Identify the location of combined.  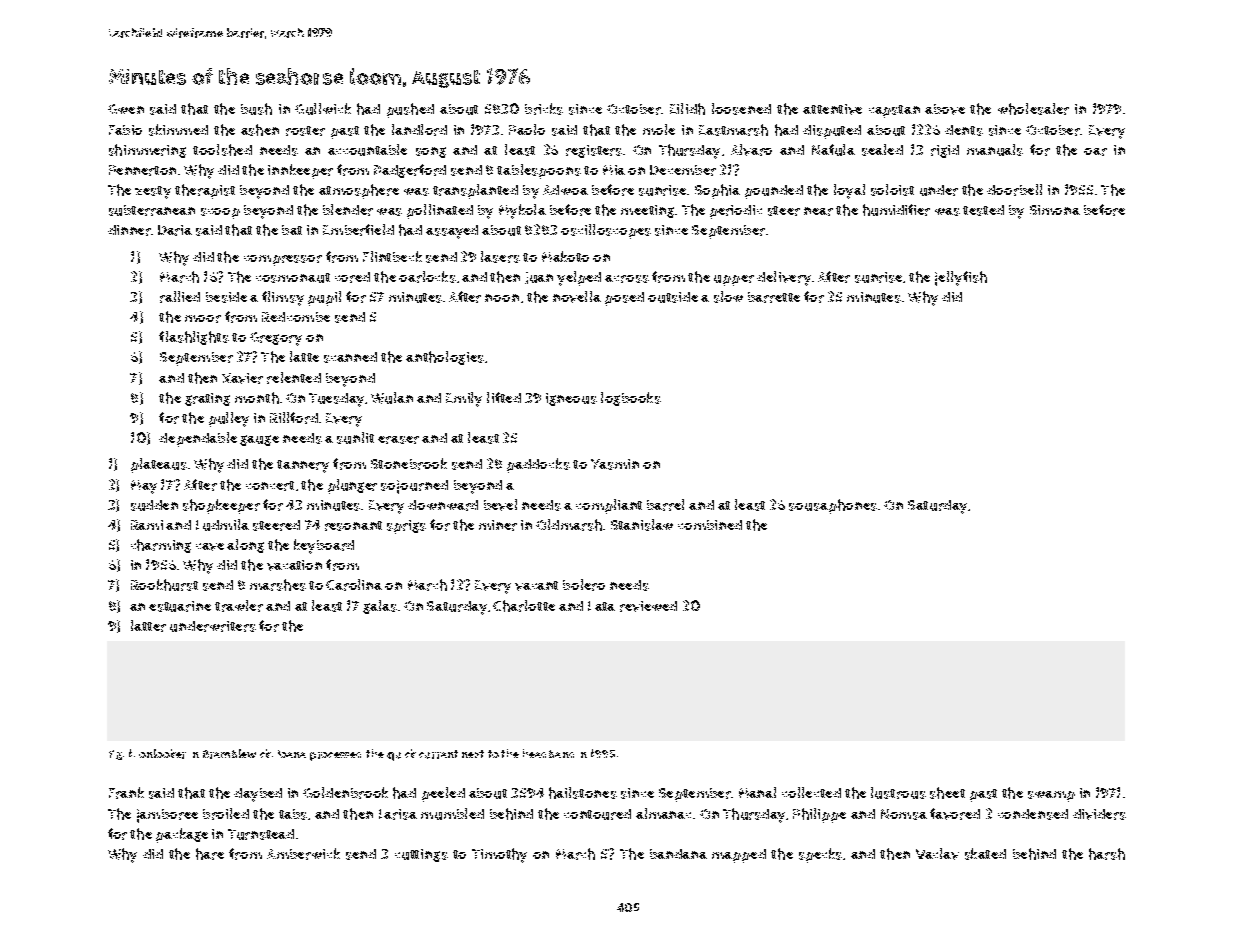
(710, 525).
